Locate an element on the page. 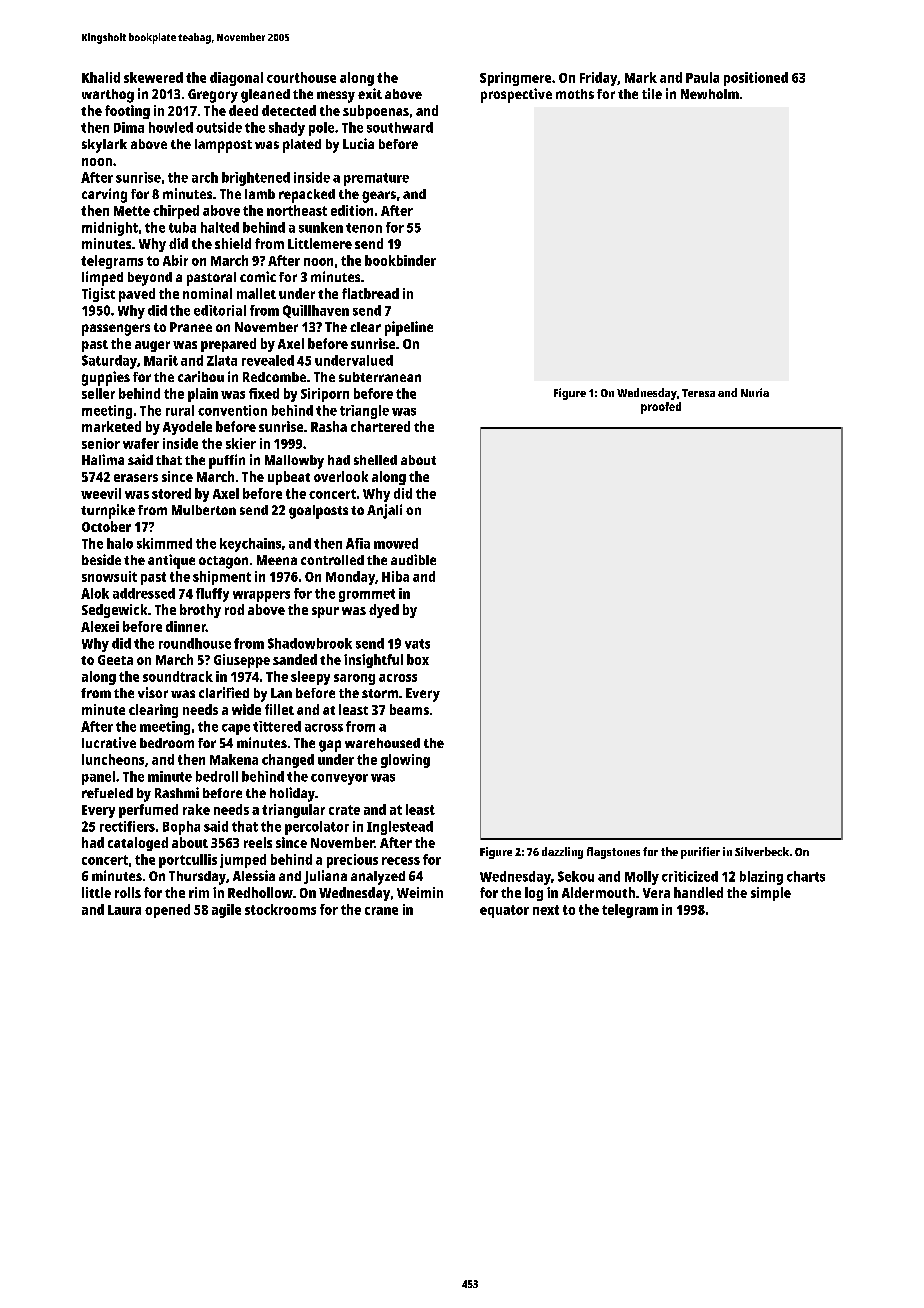 This image has height=1308, width=924. beams is located at coordinates (409, 709).
